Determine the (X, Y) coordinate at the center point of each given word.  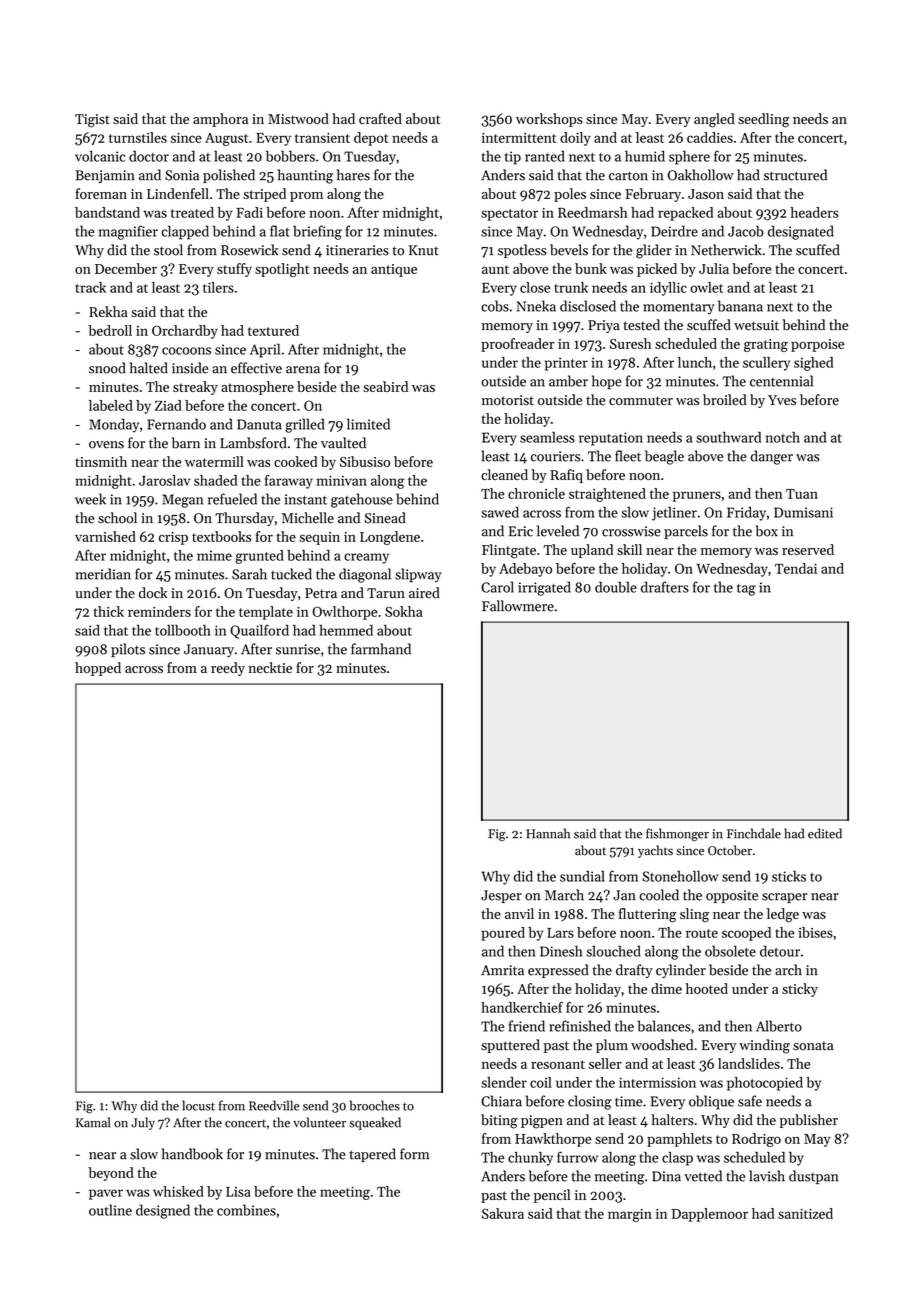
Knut (424, 250)
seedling (763, 120)
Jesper (501, 896)
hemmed (346, 630)
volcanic (100, 156)
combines (246, 1210)
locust (198, 1105)
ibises (815, 932)
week (90, 499)
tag (746, 590)
